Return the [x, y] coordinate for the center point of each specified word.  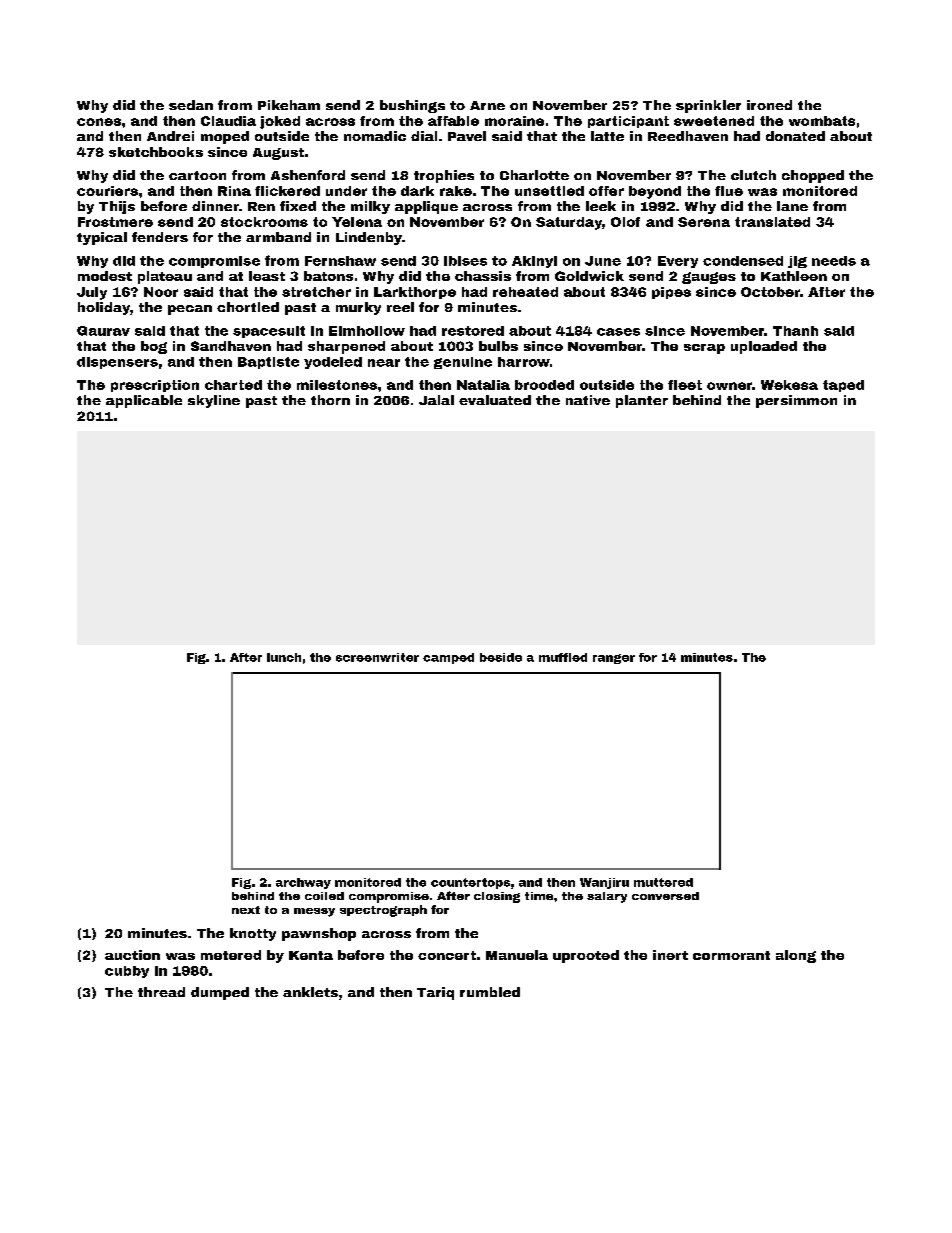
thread [161, 992]
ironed [769, 105]
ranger [614, 659]
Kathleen [794, 276]
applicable [144, 401]
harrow [524, 362]
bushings [412, 106]
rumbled [490, 992]
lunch [284, 657]
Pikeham [289, 105]
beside [501, 657]
